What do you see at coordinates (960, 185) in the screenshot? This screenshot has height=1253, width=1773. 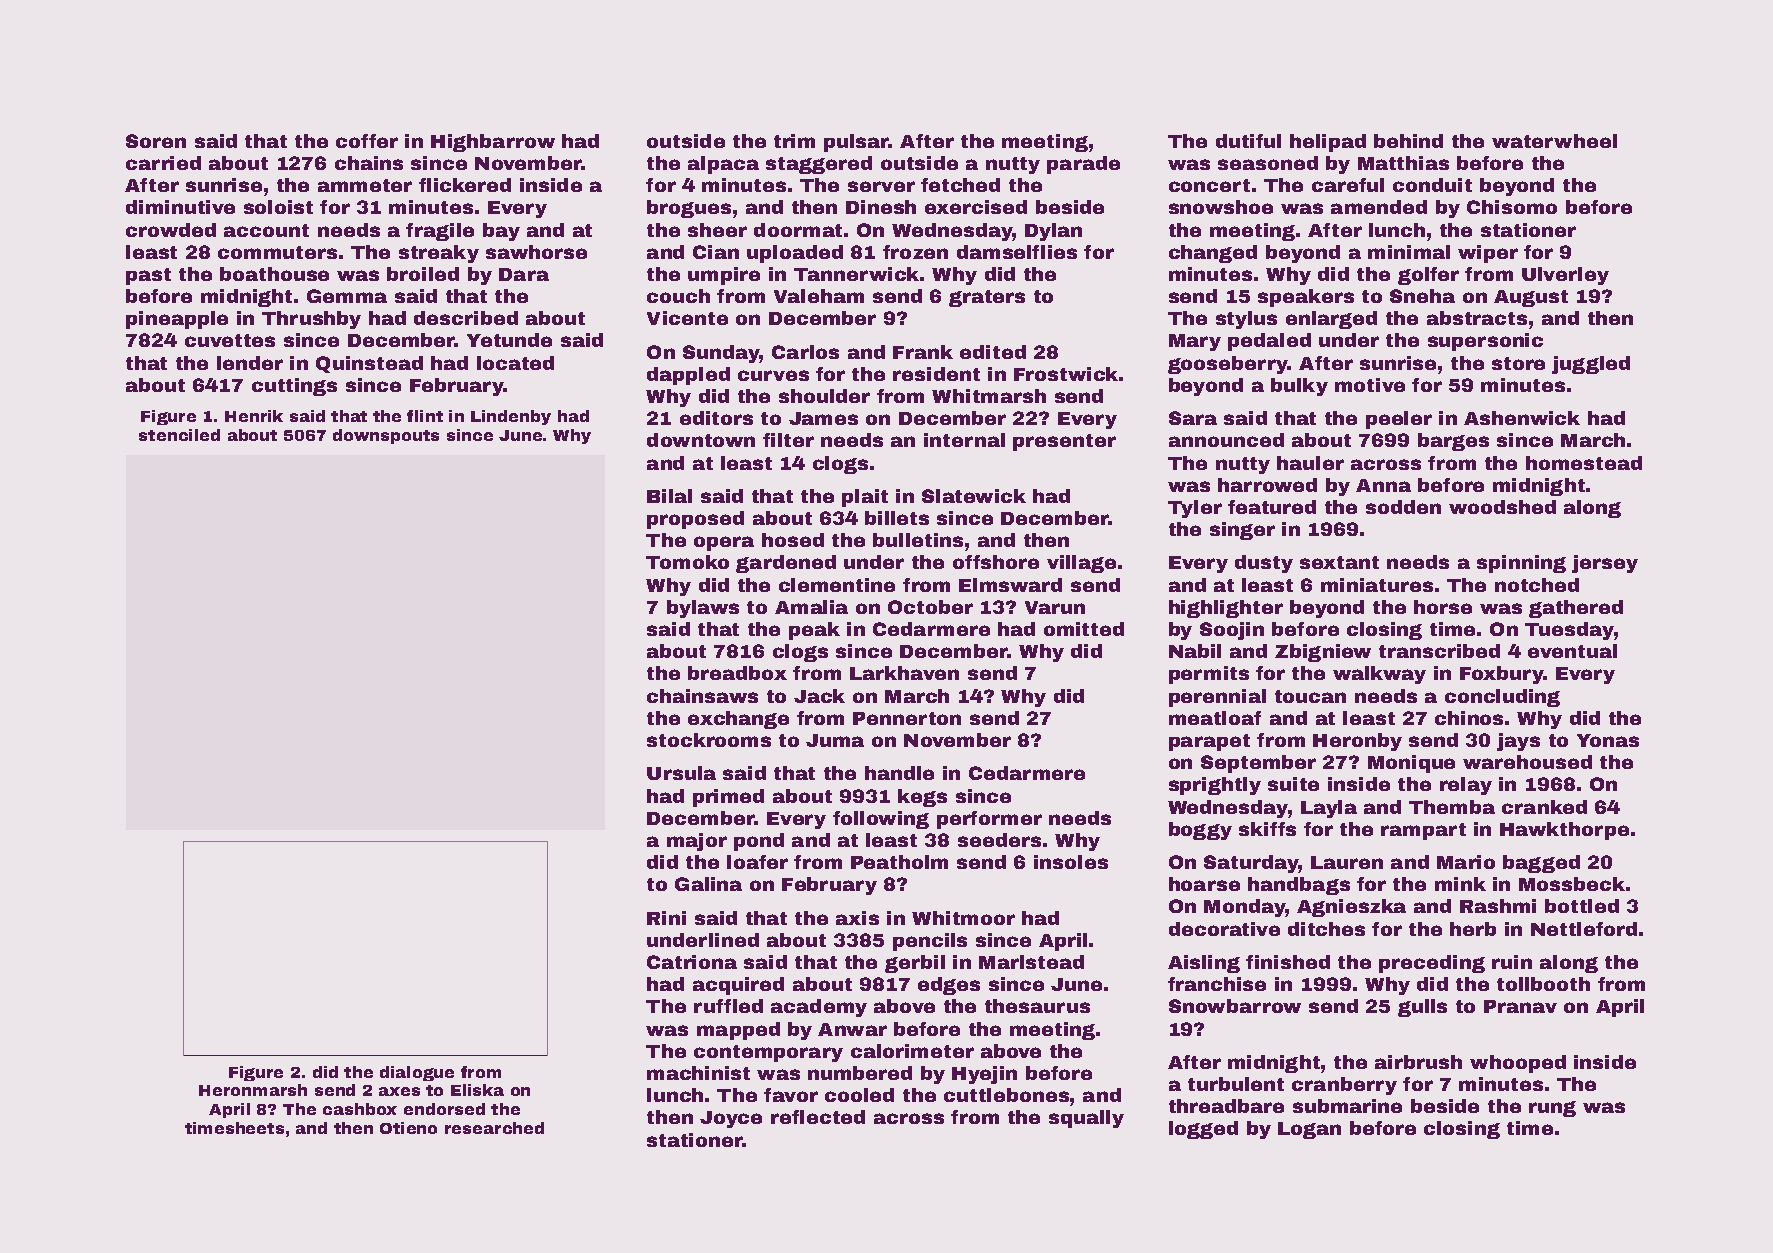 I see `fetched` at bounding box center [960, 185].
